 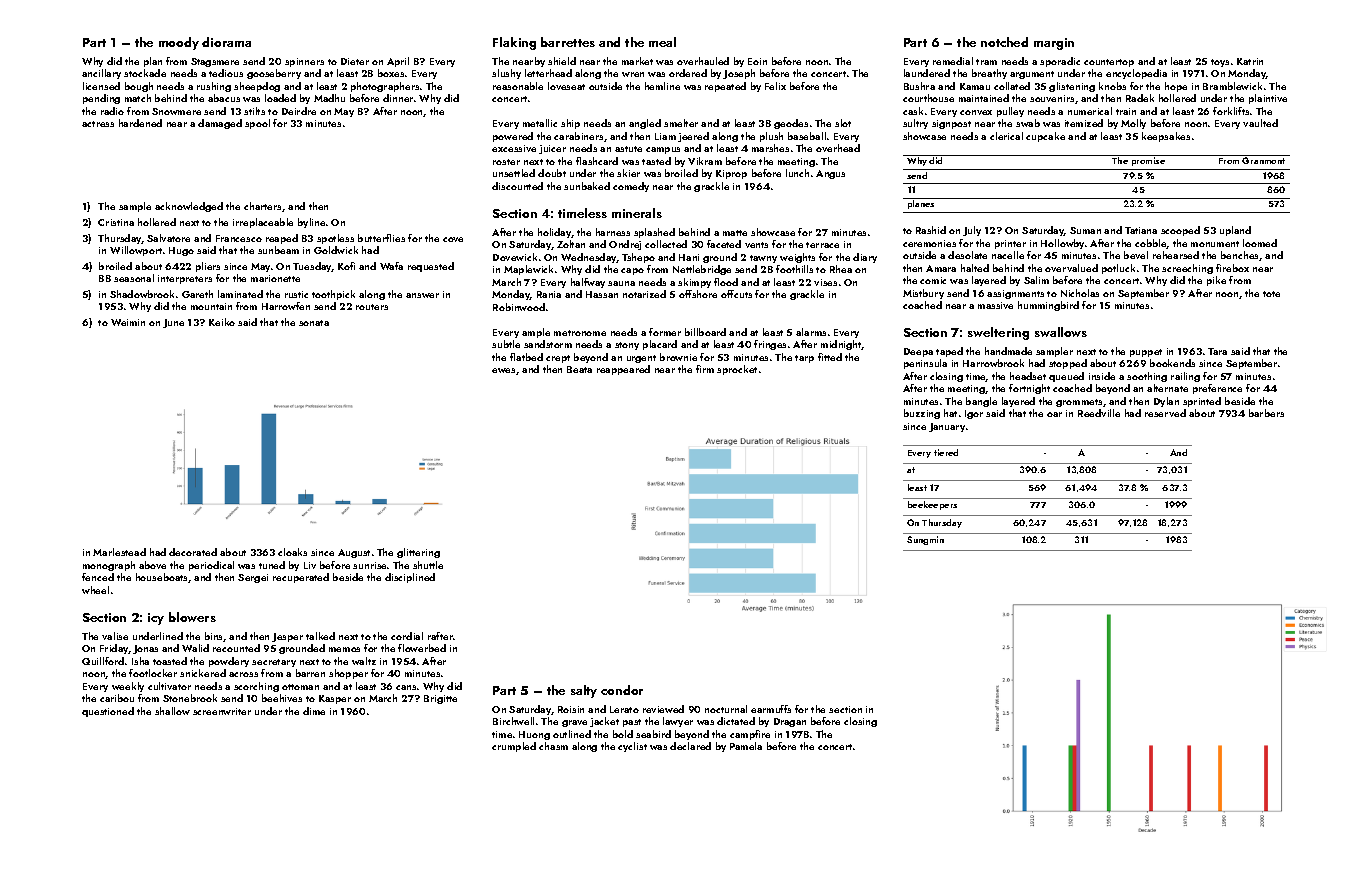 What do you see at coordinates (932, 505) in the screenshot?
I see `beekeepers` at bounding box center [932, 505].
